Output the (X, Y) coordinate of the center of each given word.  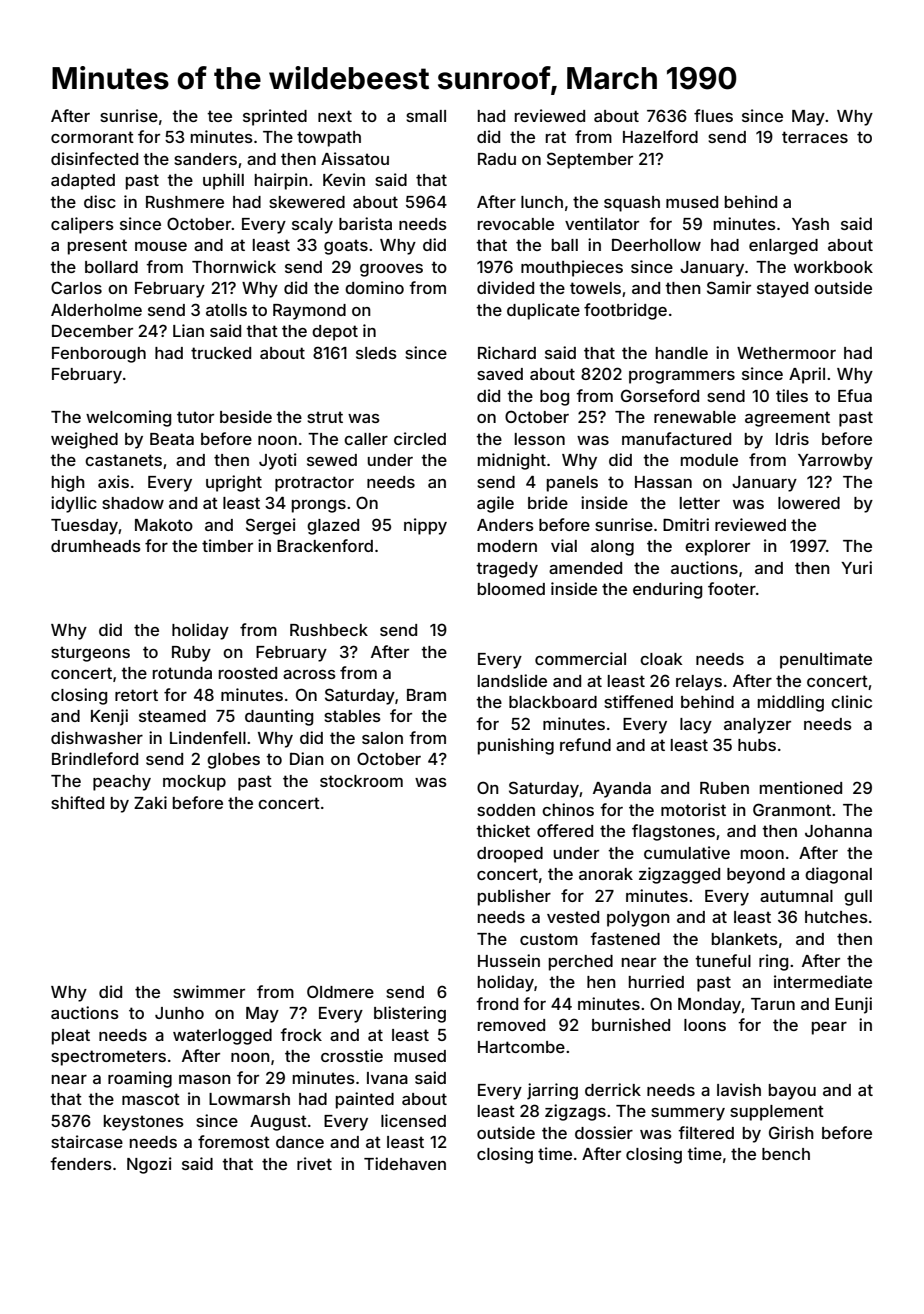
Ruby (191, 654)
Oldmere (340, 991)
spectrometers (108, 1058)
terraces (815, 137)
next (335, 116)
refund (585, 744)
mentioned (801, 787)
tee (219, 116)
